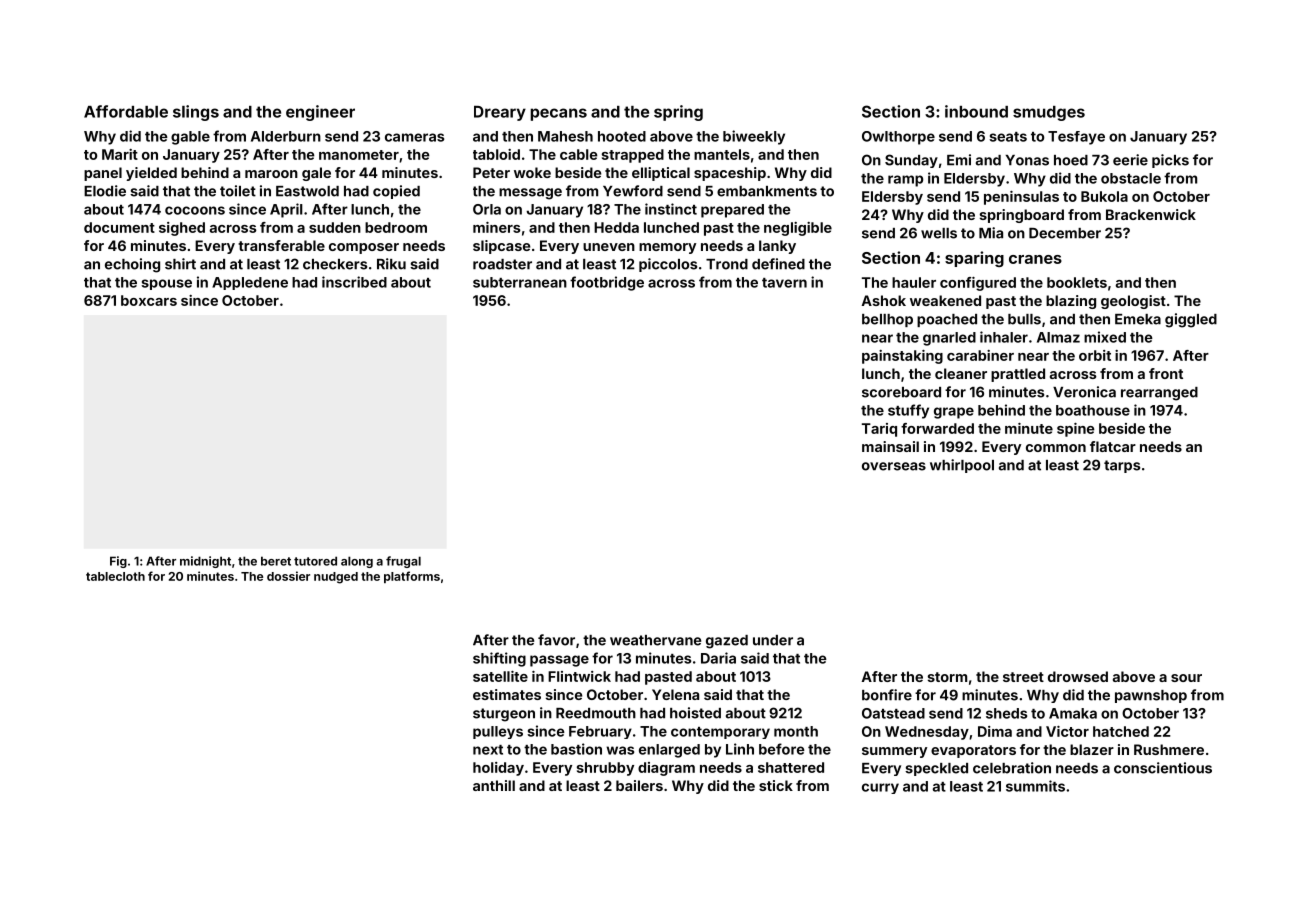 Image resolution: width=1308 pixels, height=924 pixels. What do you see at coordinates (773, 640) in the screenshot?
I see `under` at bounding box center [773, 640].
